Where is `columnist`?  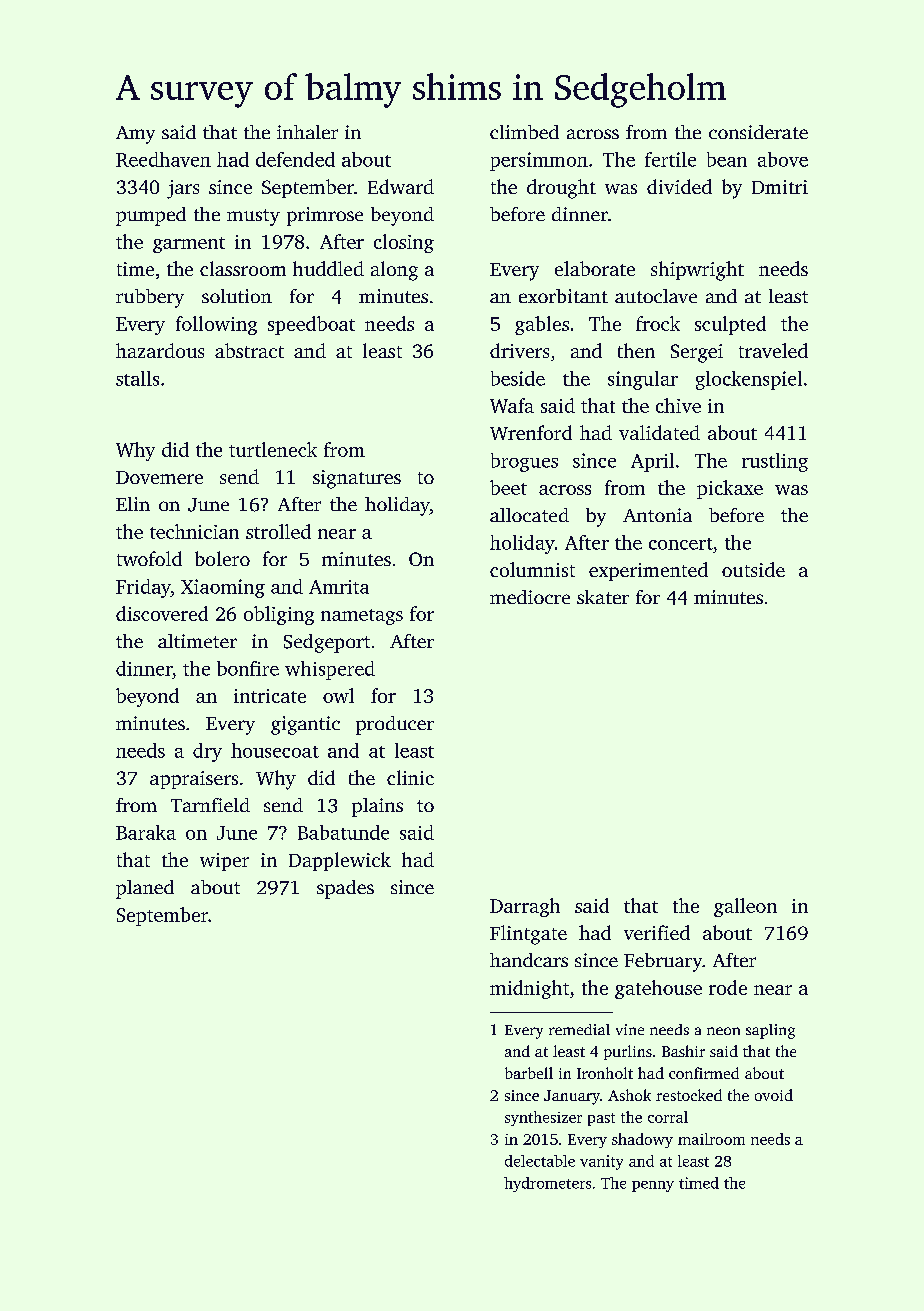
columnist is located at coordinates (532, 569).
